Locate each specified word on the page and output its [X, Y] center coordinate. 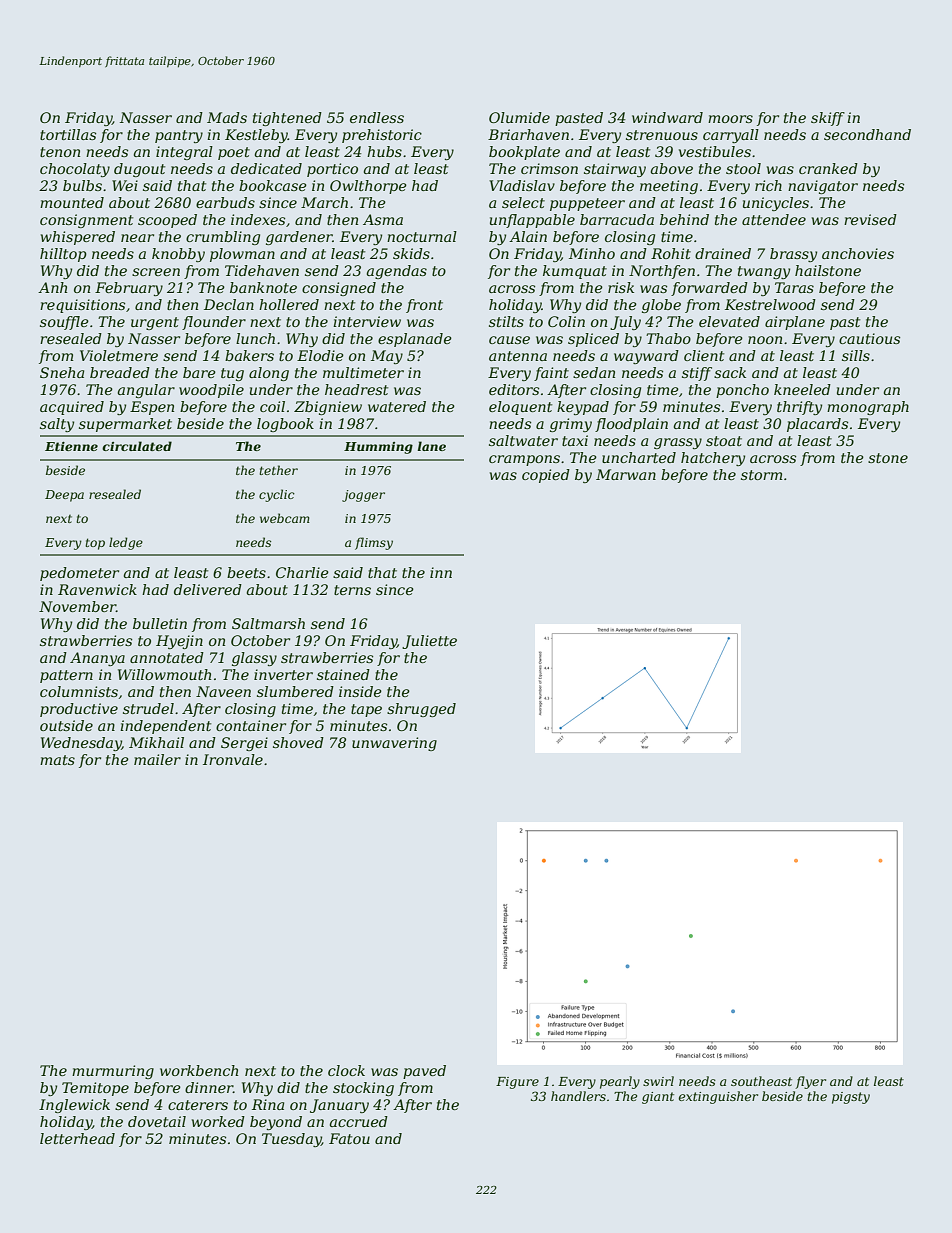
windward [667, 117]
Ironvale [233, 759]
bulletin [160, 623]
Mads [227, 117]
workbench [199, 1070]
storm [761, 475]
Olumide [519, 117]
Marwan [626, 474]
